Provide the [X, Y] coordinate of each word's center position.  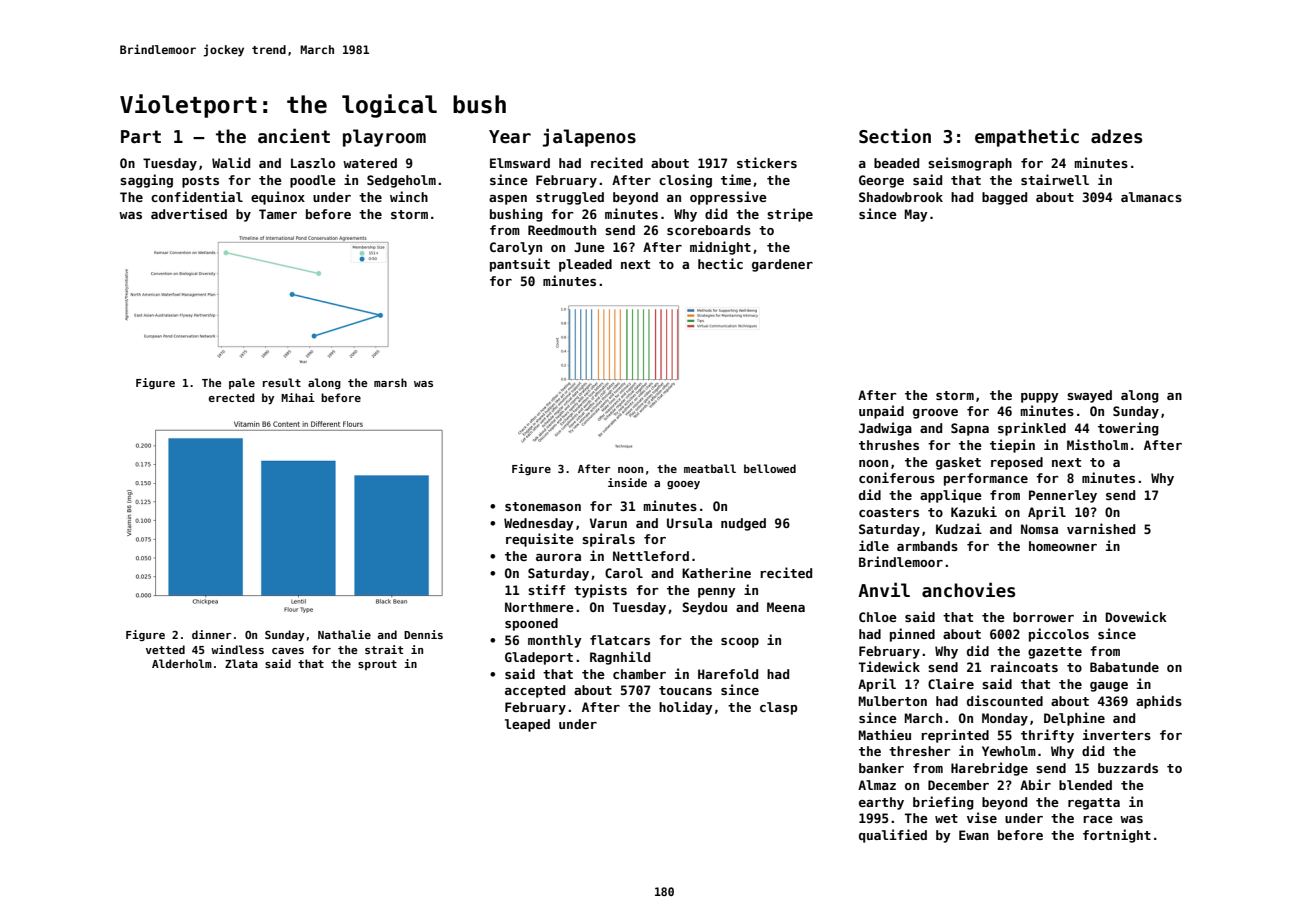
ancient [294, 136]
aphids [1159, 702]
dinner [212, 634]
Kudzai [959, 528]
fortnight [1117, 836]
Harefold [728, 674]
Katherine [716, 572]
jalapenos [589, 137]
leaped [527, 725]
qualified [893, 836]
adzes [1116, 136]
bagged [1004, 198]
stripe [790, 215]
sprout [377, 665]
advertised [189, 213]
